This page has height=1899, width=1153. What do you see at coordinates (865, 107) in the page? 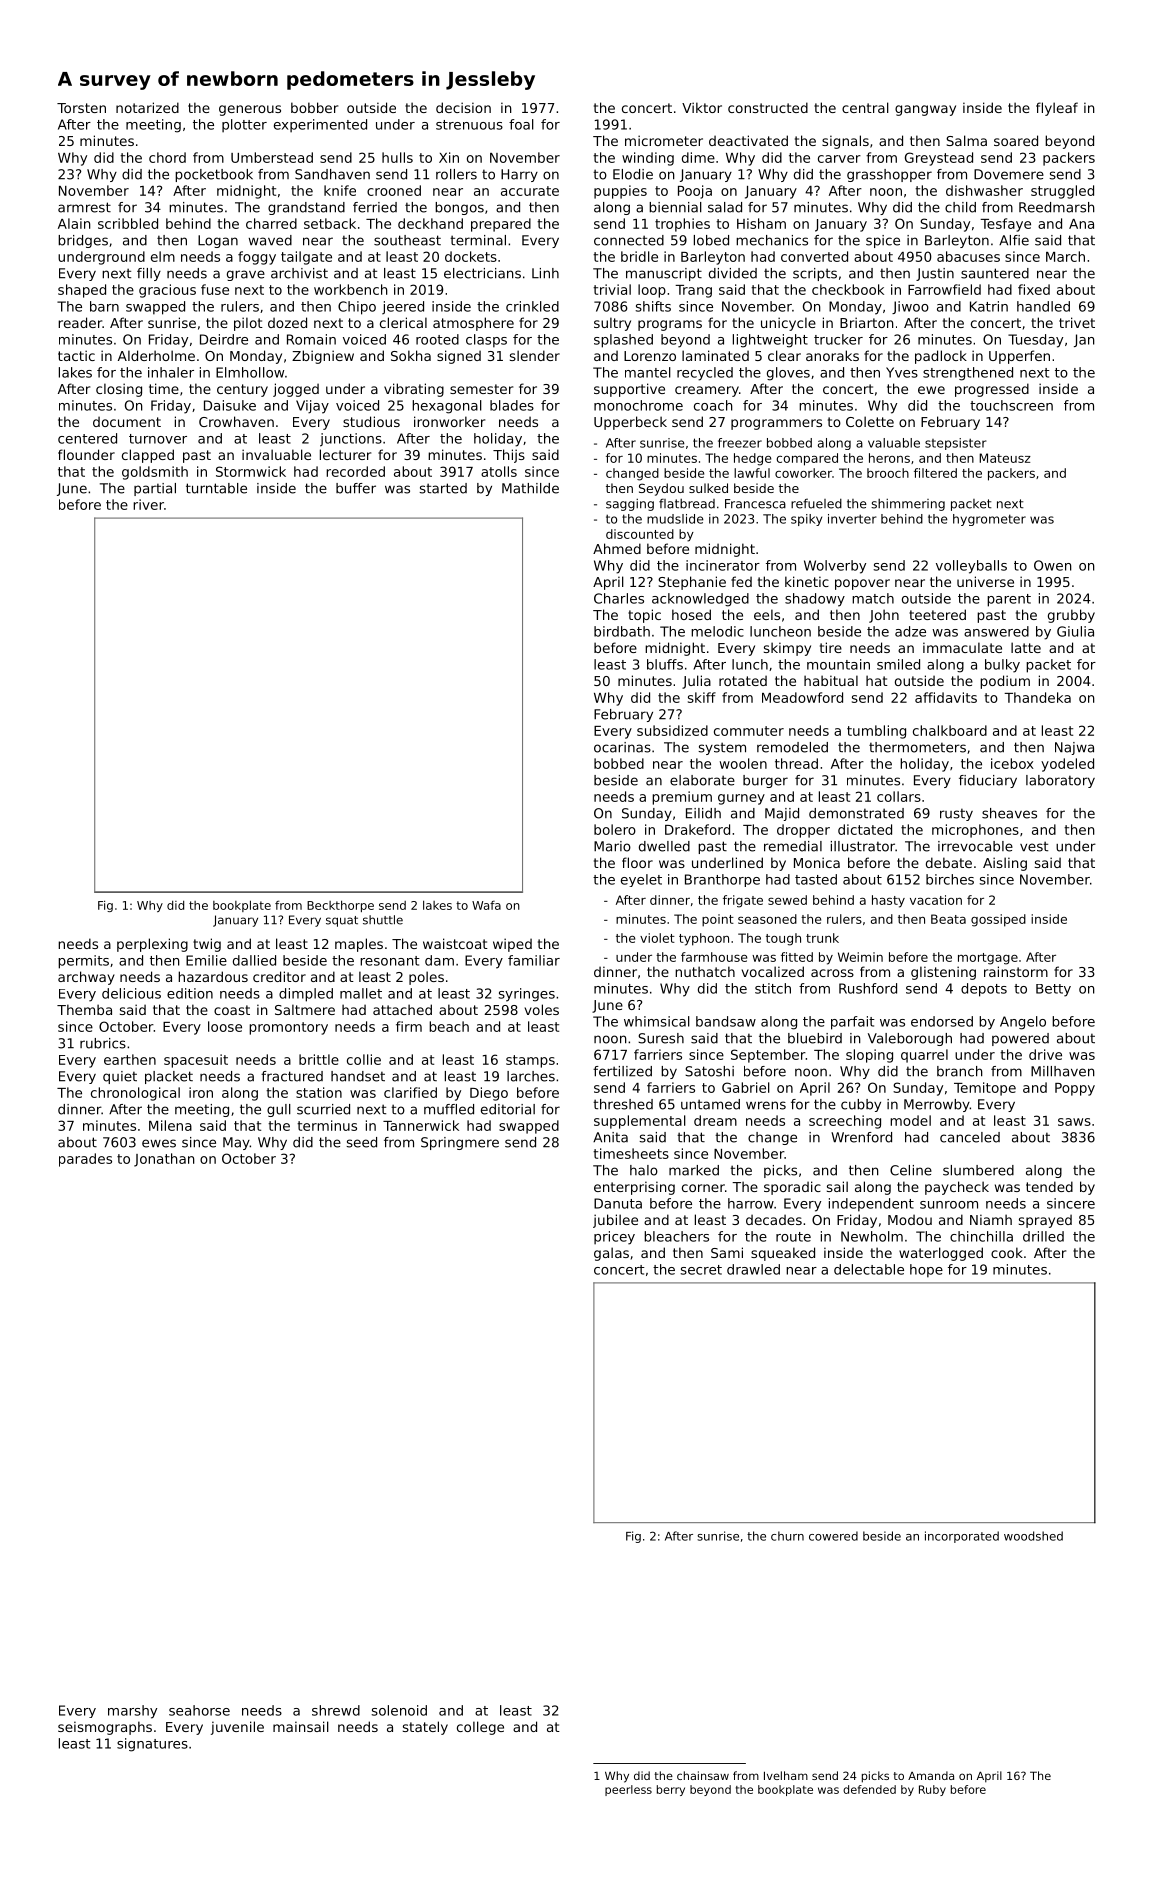
I see `central` at bounding box center [865, 107].
